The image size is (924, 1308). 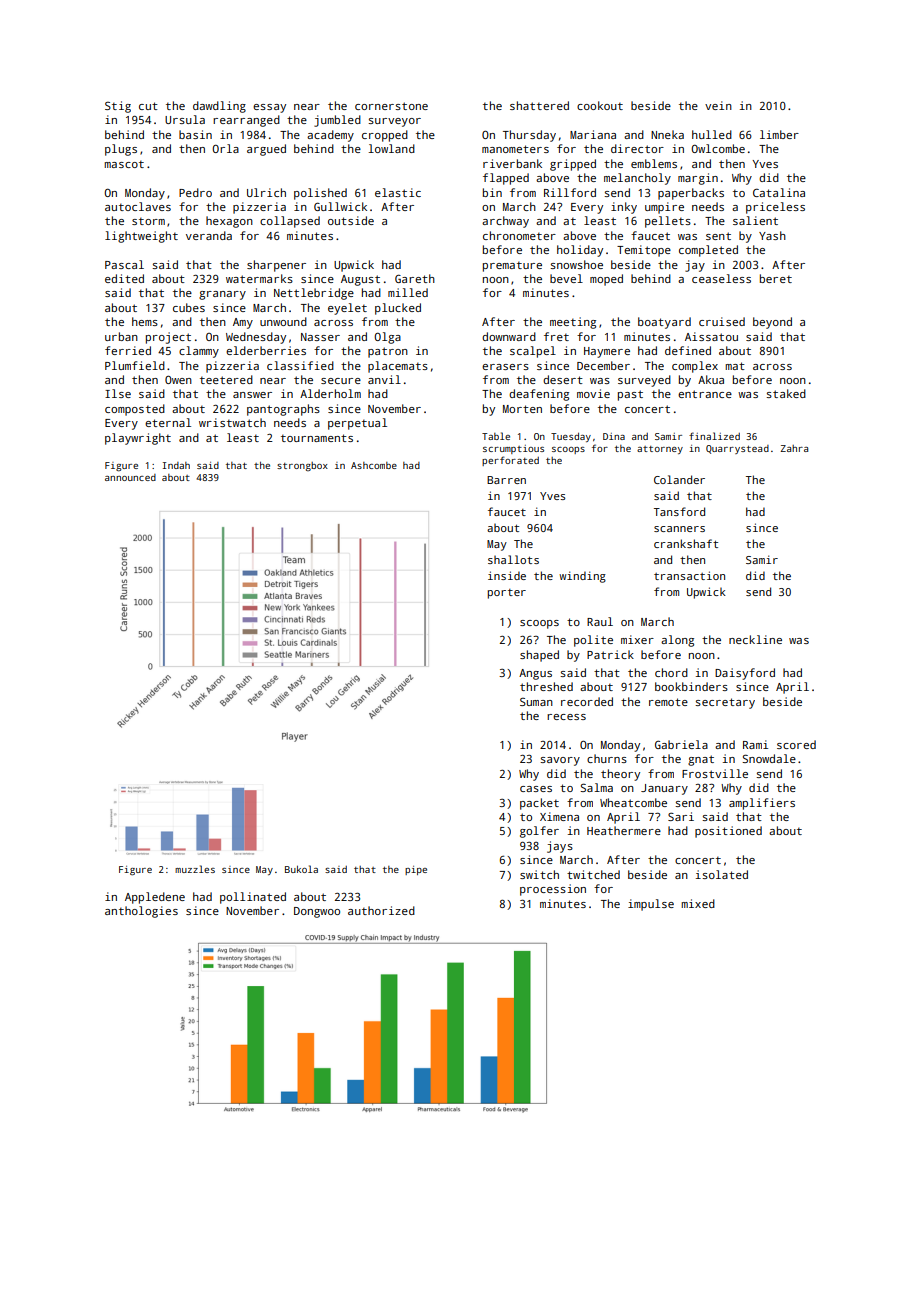 What do you see at coordinates (755, 639) in the screenshot?
I see `neckline` at bounding box center [755, 639].
